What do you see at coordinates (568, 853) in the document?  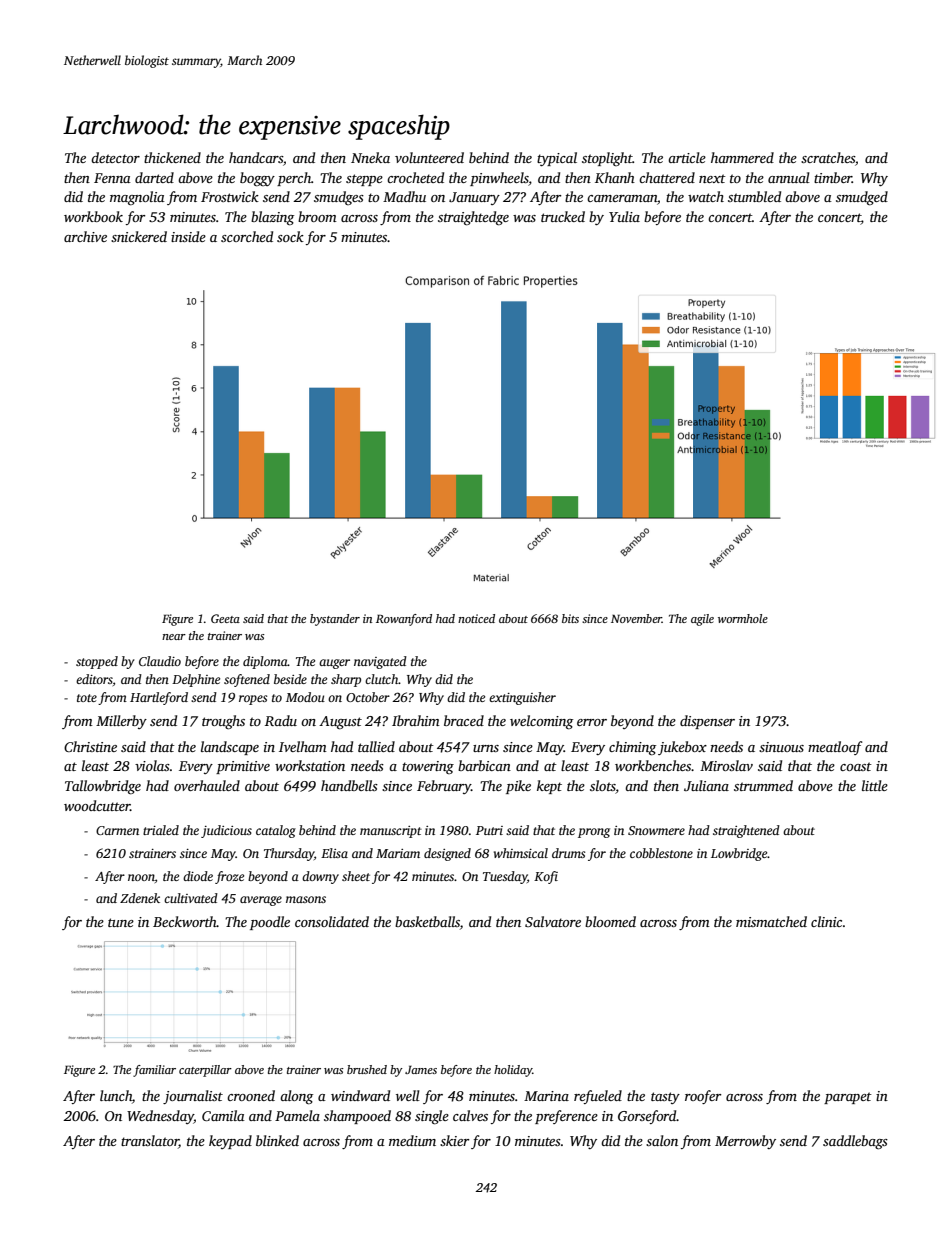 I see `drums` at bounding box center [568, 853].
